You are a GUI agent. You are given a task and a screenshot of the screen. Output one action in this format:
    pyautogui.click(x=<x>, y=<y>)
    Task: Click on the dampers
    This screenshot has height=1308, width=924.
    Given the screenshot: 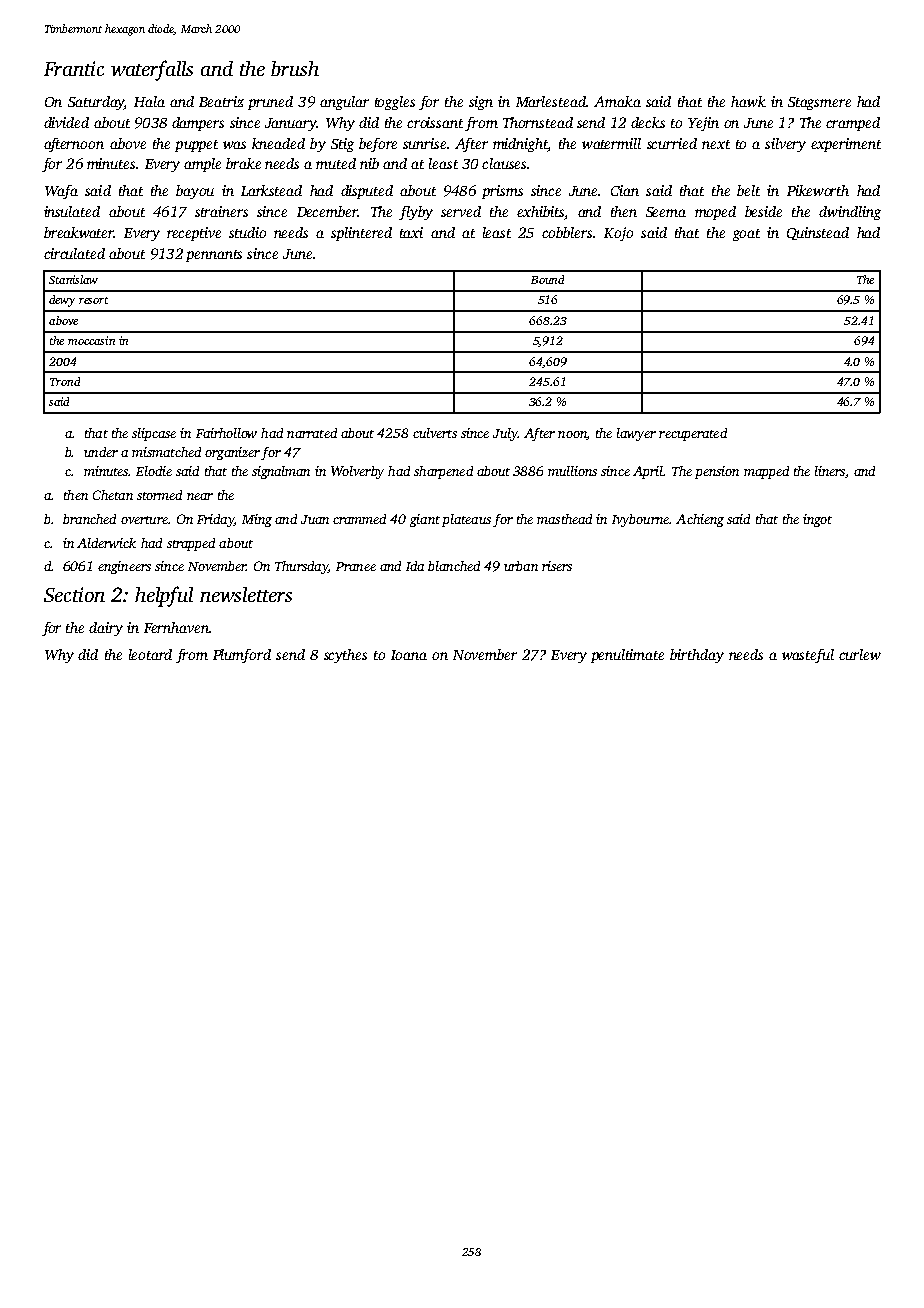 What is the action you would take?
    pyautogui.click(x=198, y=124)
